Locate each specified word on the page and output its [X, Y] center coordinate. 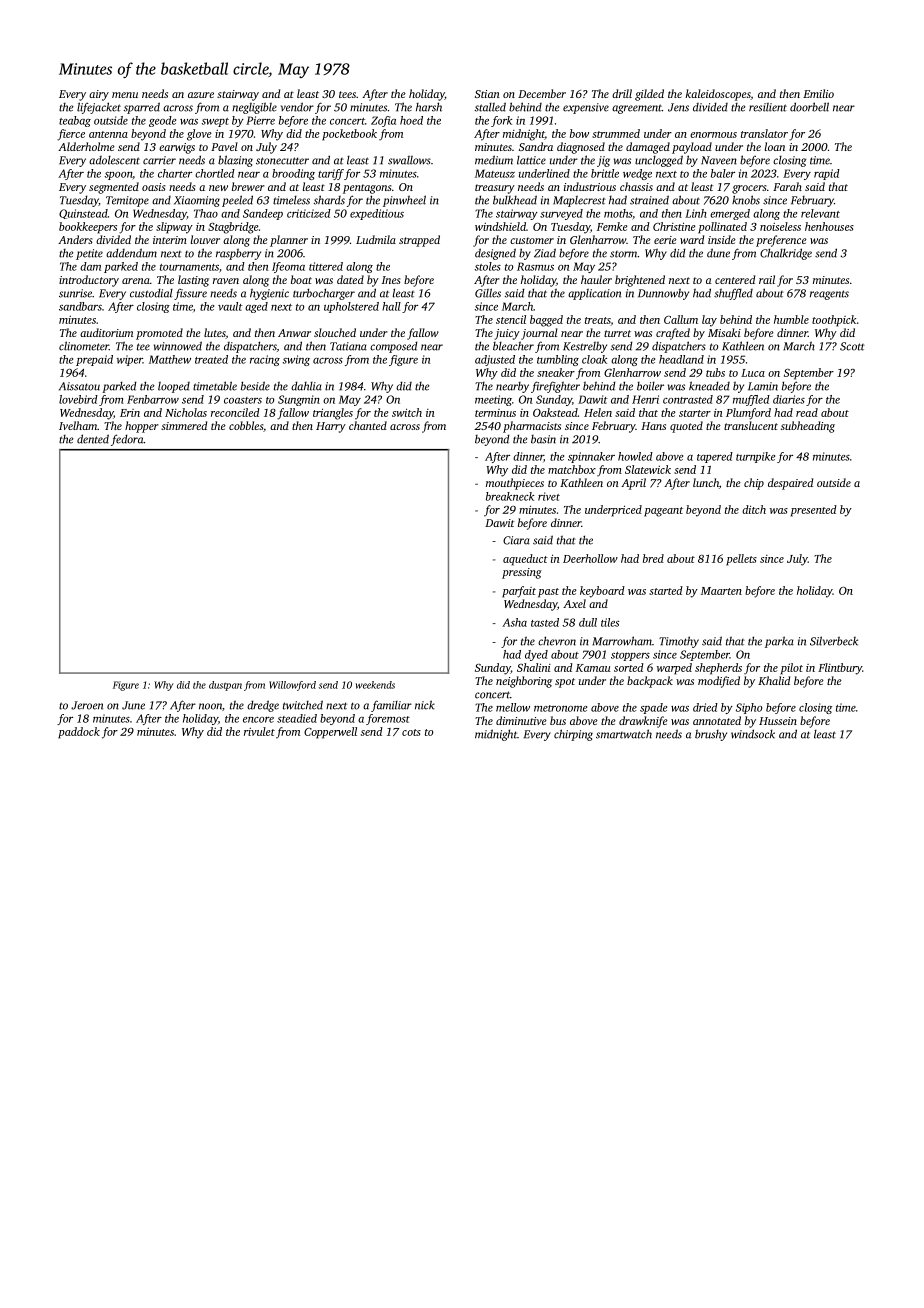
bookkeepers [88, 228]
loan [775, 146]
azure [201, 95]
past [548, 593]
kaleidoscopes [718, 95]
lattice [531, 160]
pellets [741, 560]
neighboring [524, 682]
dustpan [225, 686]
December [542, 93]
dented [93, 439]
